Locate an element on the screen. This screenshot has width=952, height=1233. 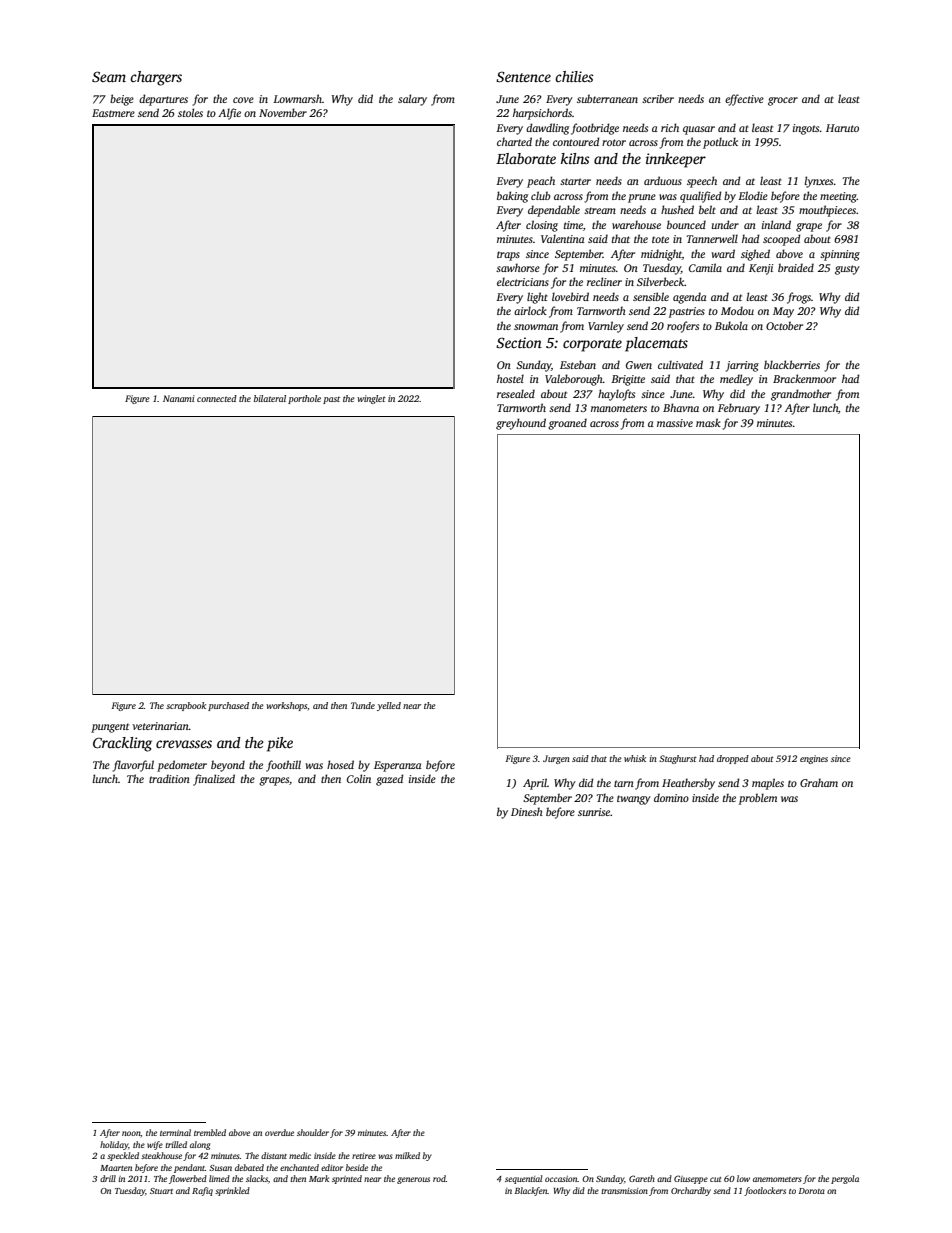
dropped is located at coordinates (733, 759).
